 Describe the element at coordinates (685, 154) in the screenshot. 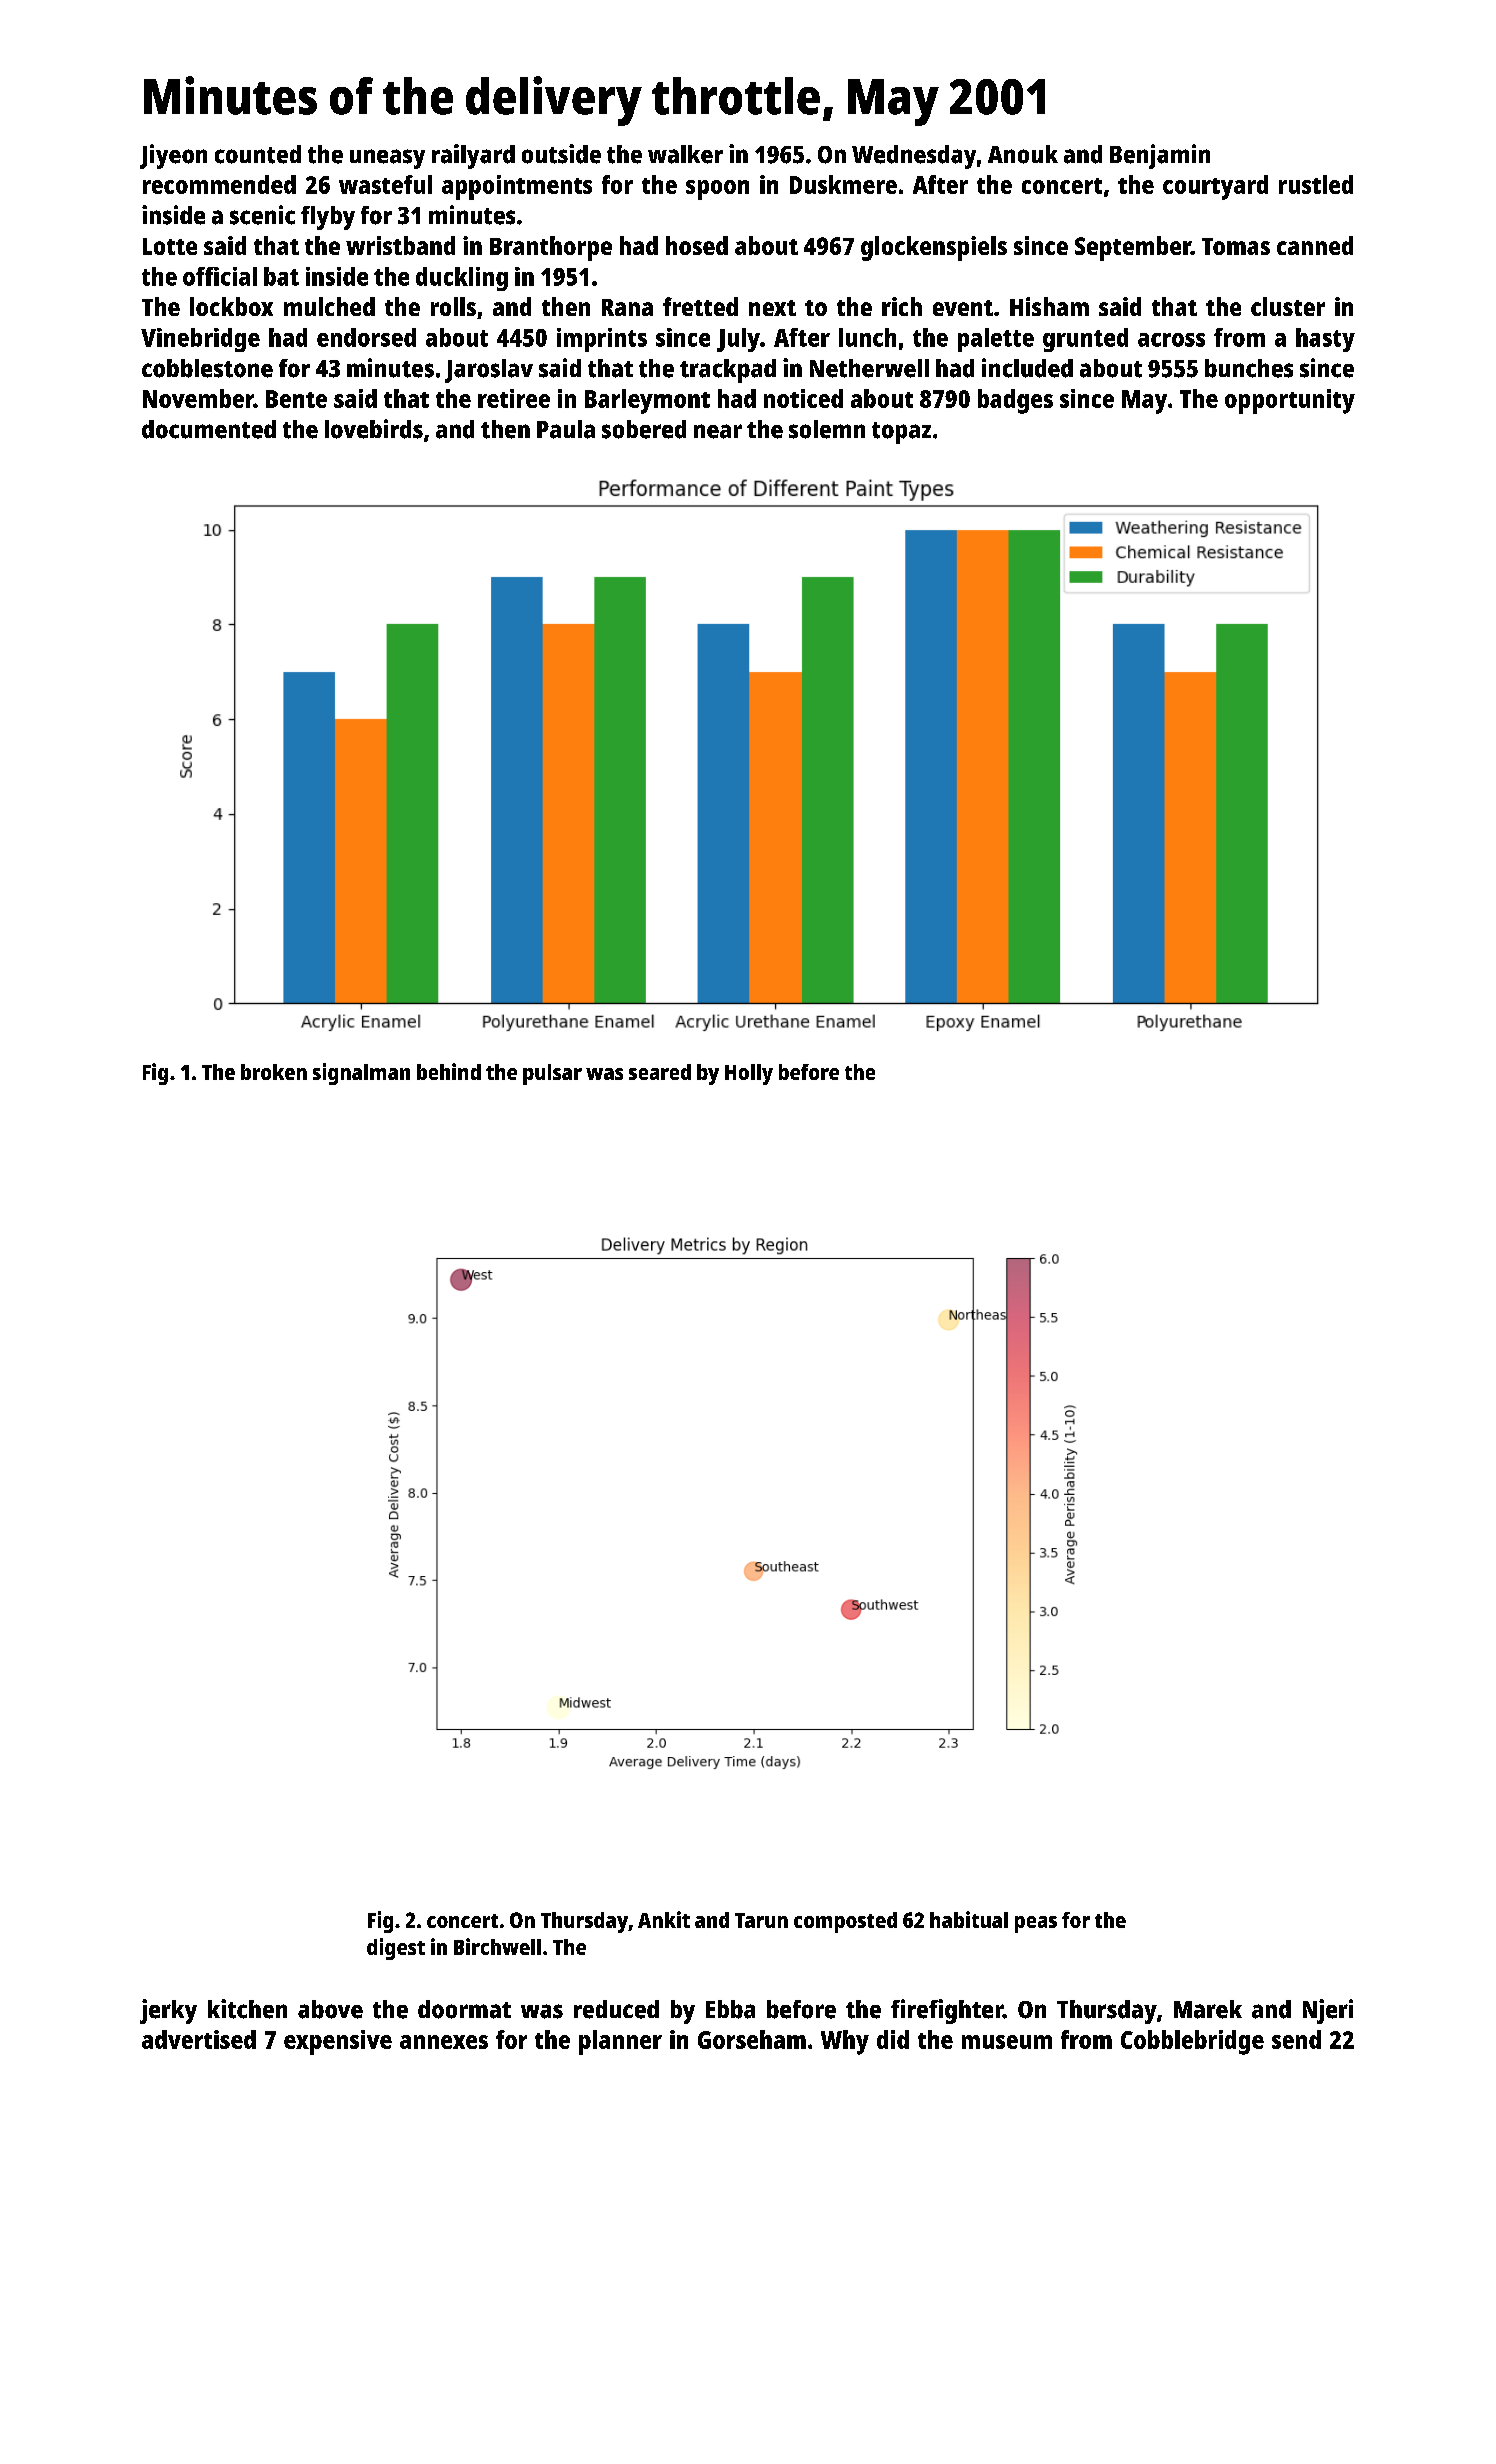

I see `walker` at that location.
